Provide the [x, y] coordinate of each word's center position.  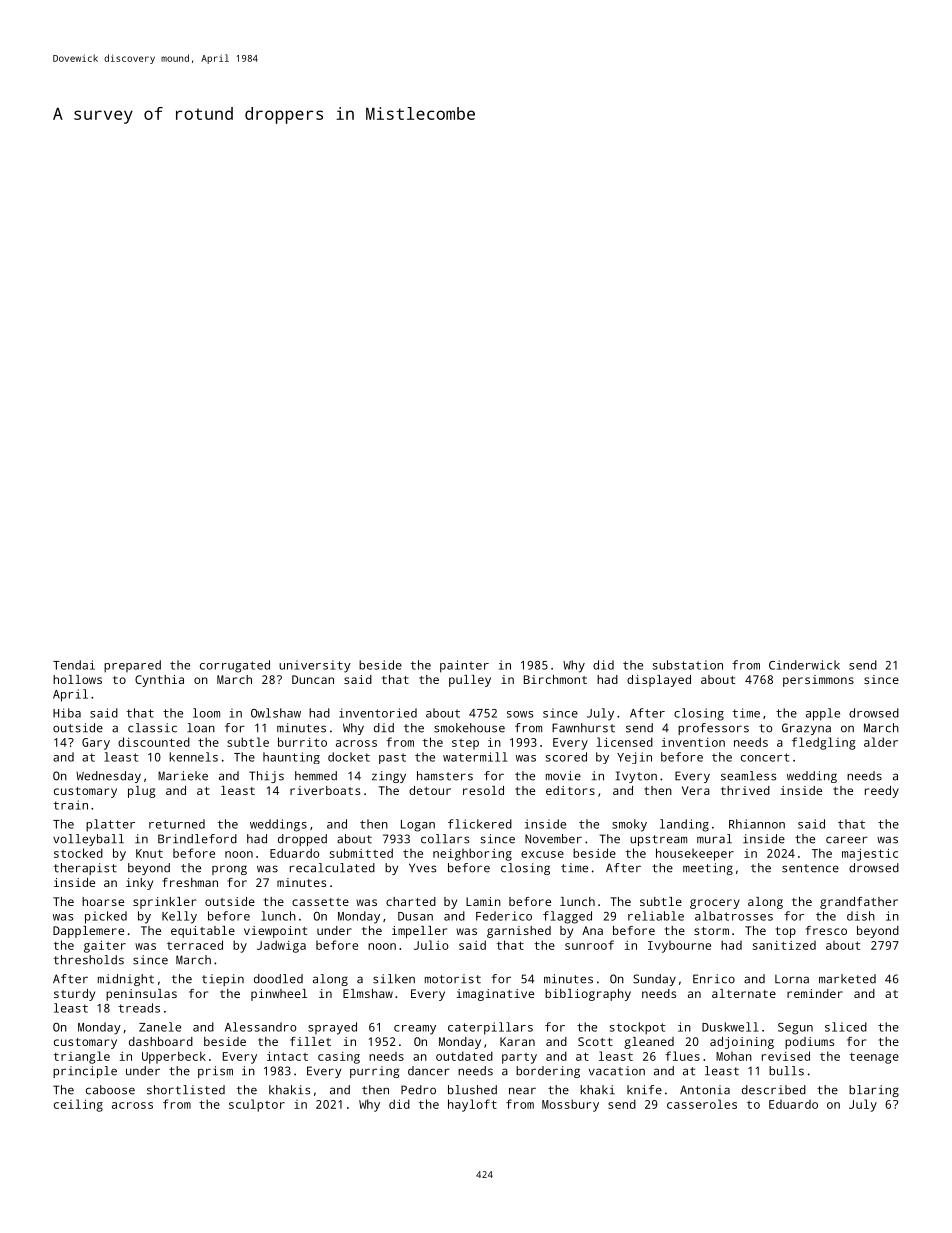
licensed [624, 742]
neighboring [472, 854]
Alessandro [261, 1027]
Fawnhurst [583, 728]
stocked [78, 853]
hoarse [103, 901]
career [847, 840]
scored [566, 757]
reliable [656, 916]
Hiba [67, 713]
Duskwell [730, 1027]
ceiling [78, 1105]
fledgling [824, 743]
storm [711, 931]
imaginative [495, 995]
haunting [291, 758]
